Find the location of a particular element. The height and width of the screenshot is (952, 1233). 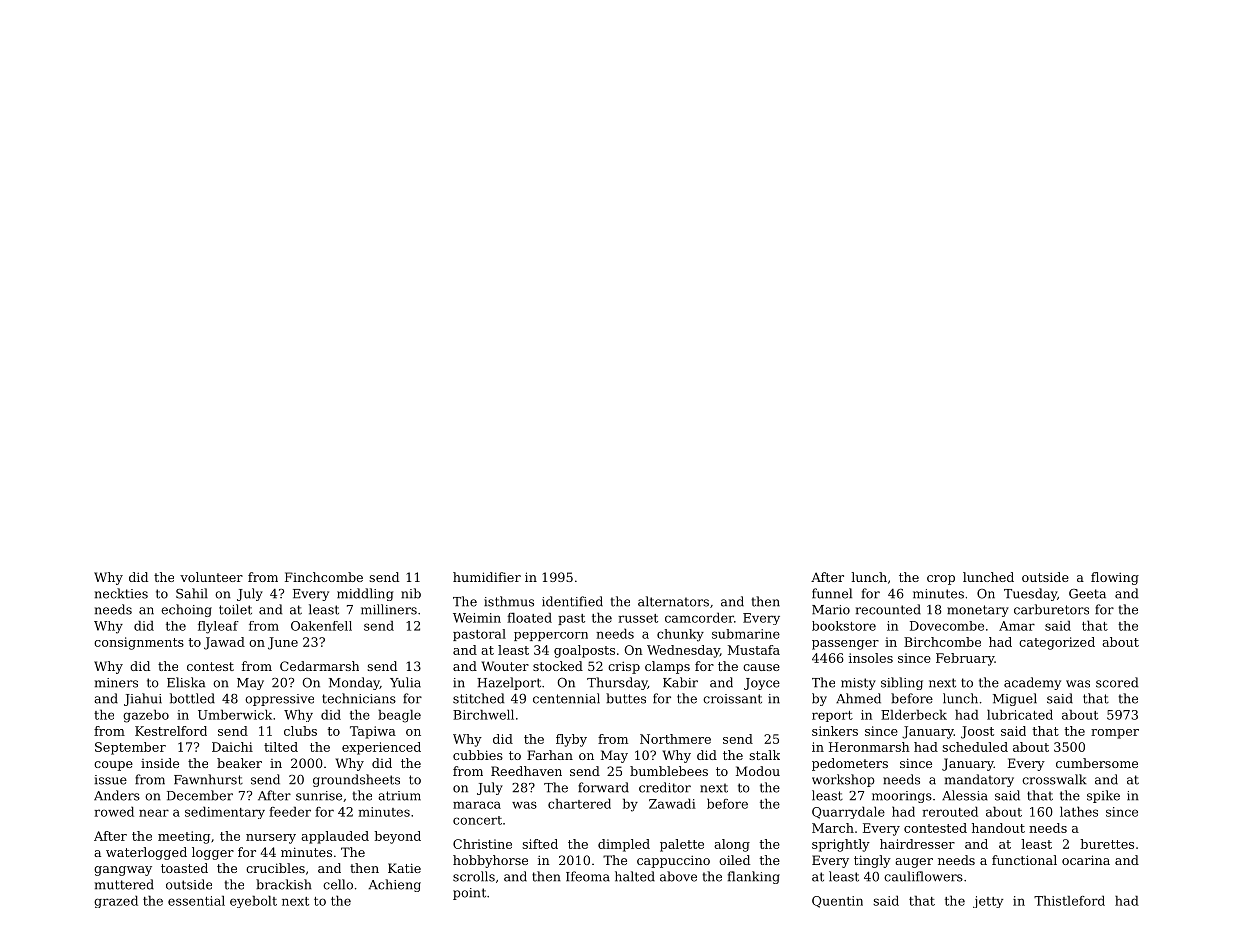

Finchcombe is located at coordinates (324, 577).
